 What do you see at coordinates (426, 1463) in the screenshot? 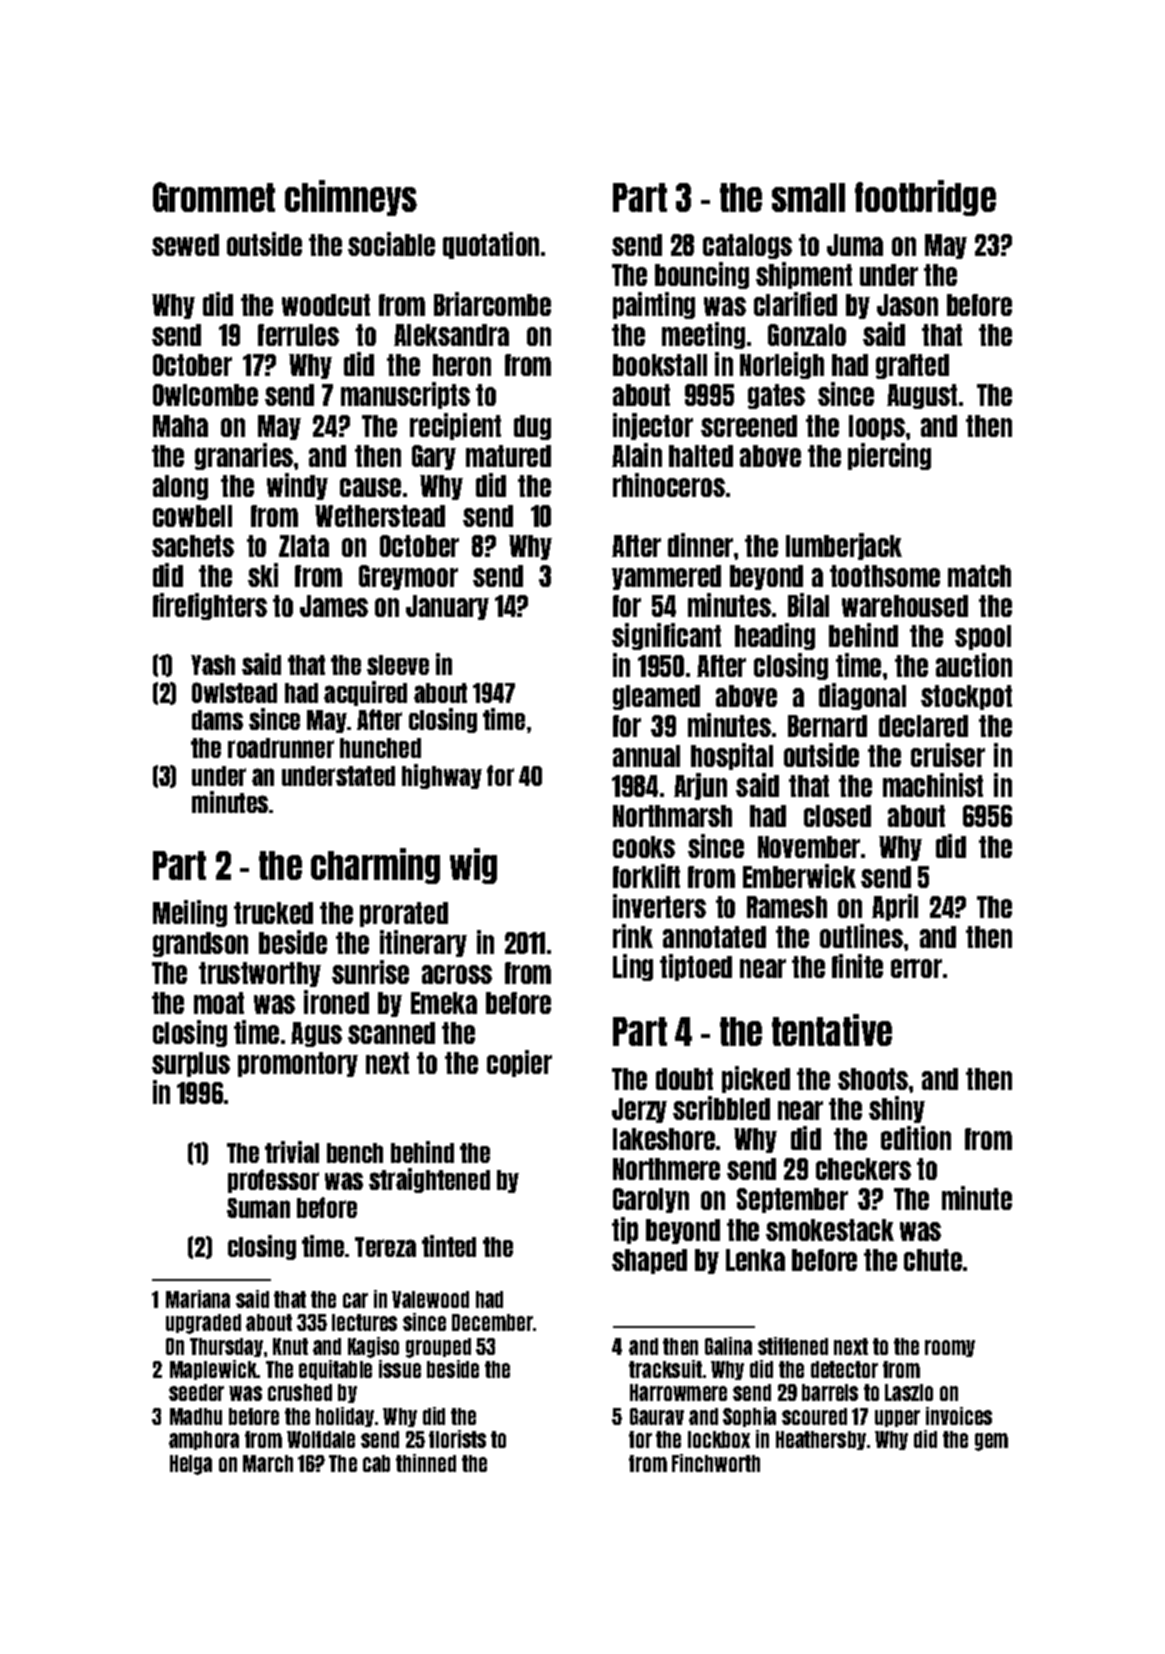
I see `thinned` at bounding box center [426, 1463].
